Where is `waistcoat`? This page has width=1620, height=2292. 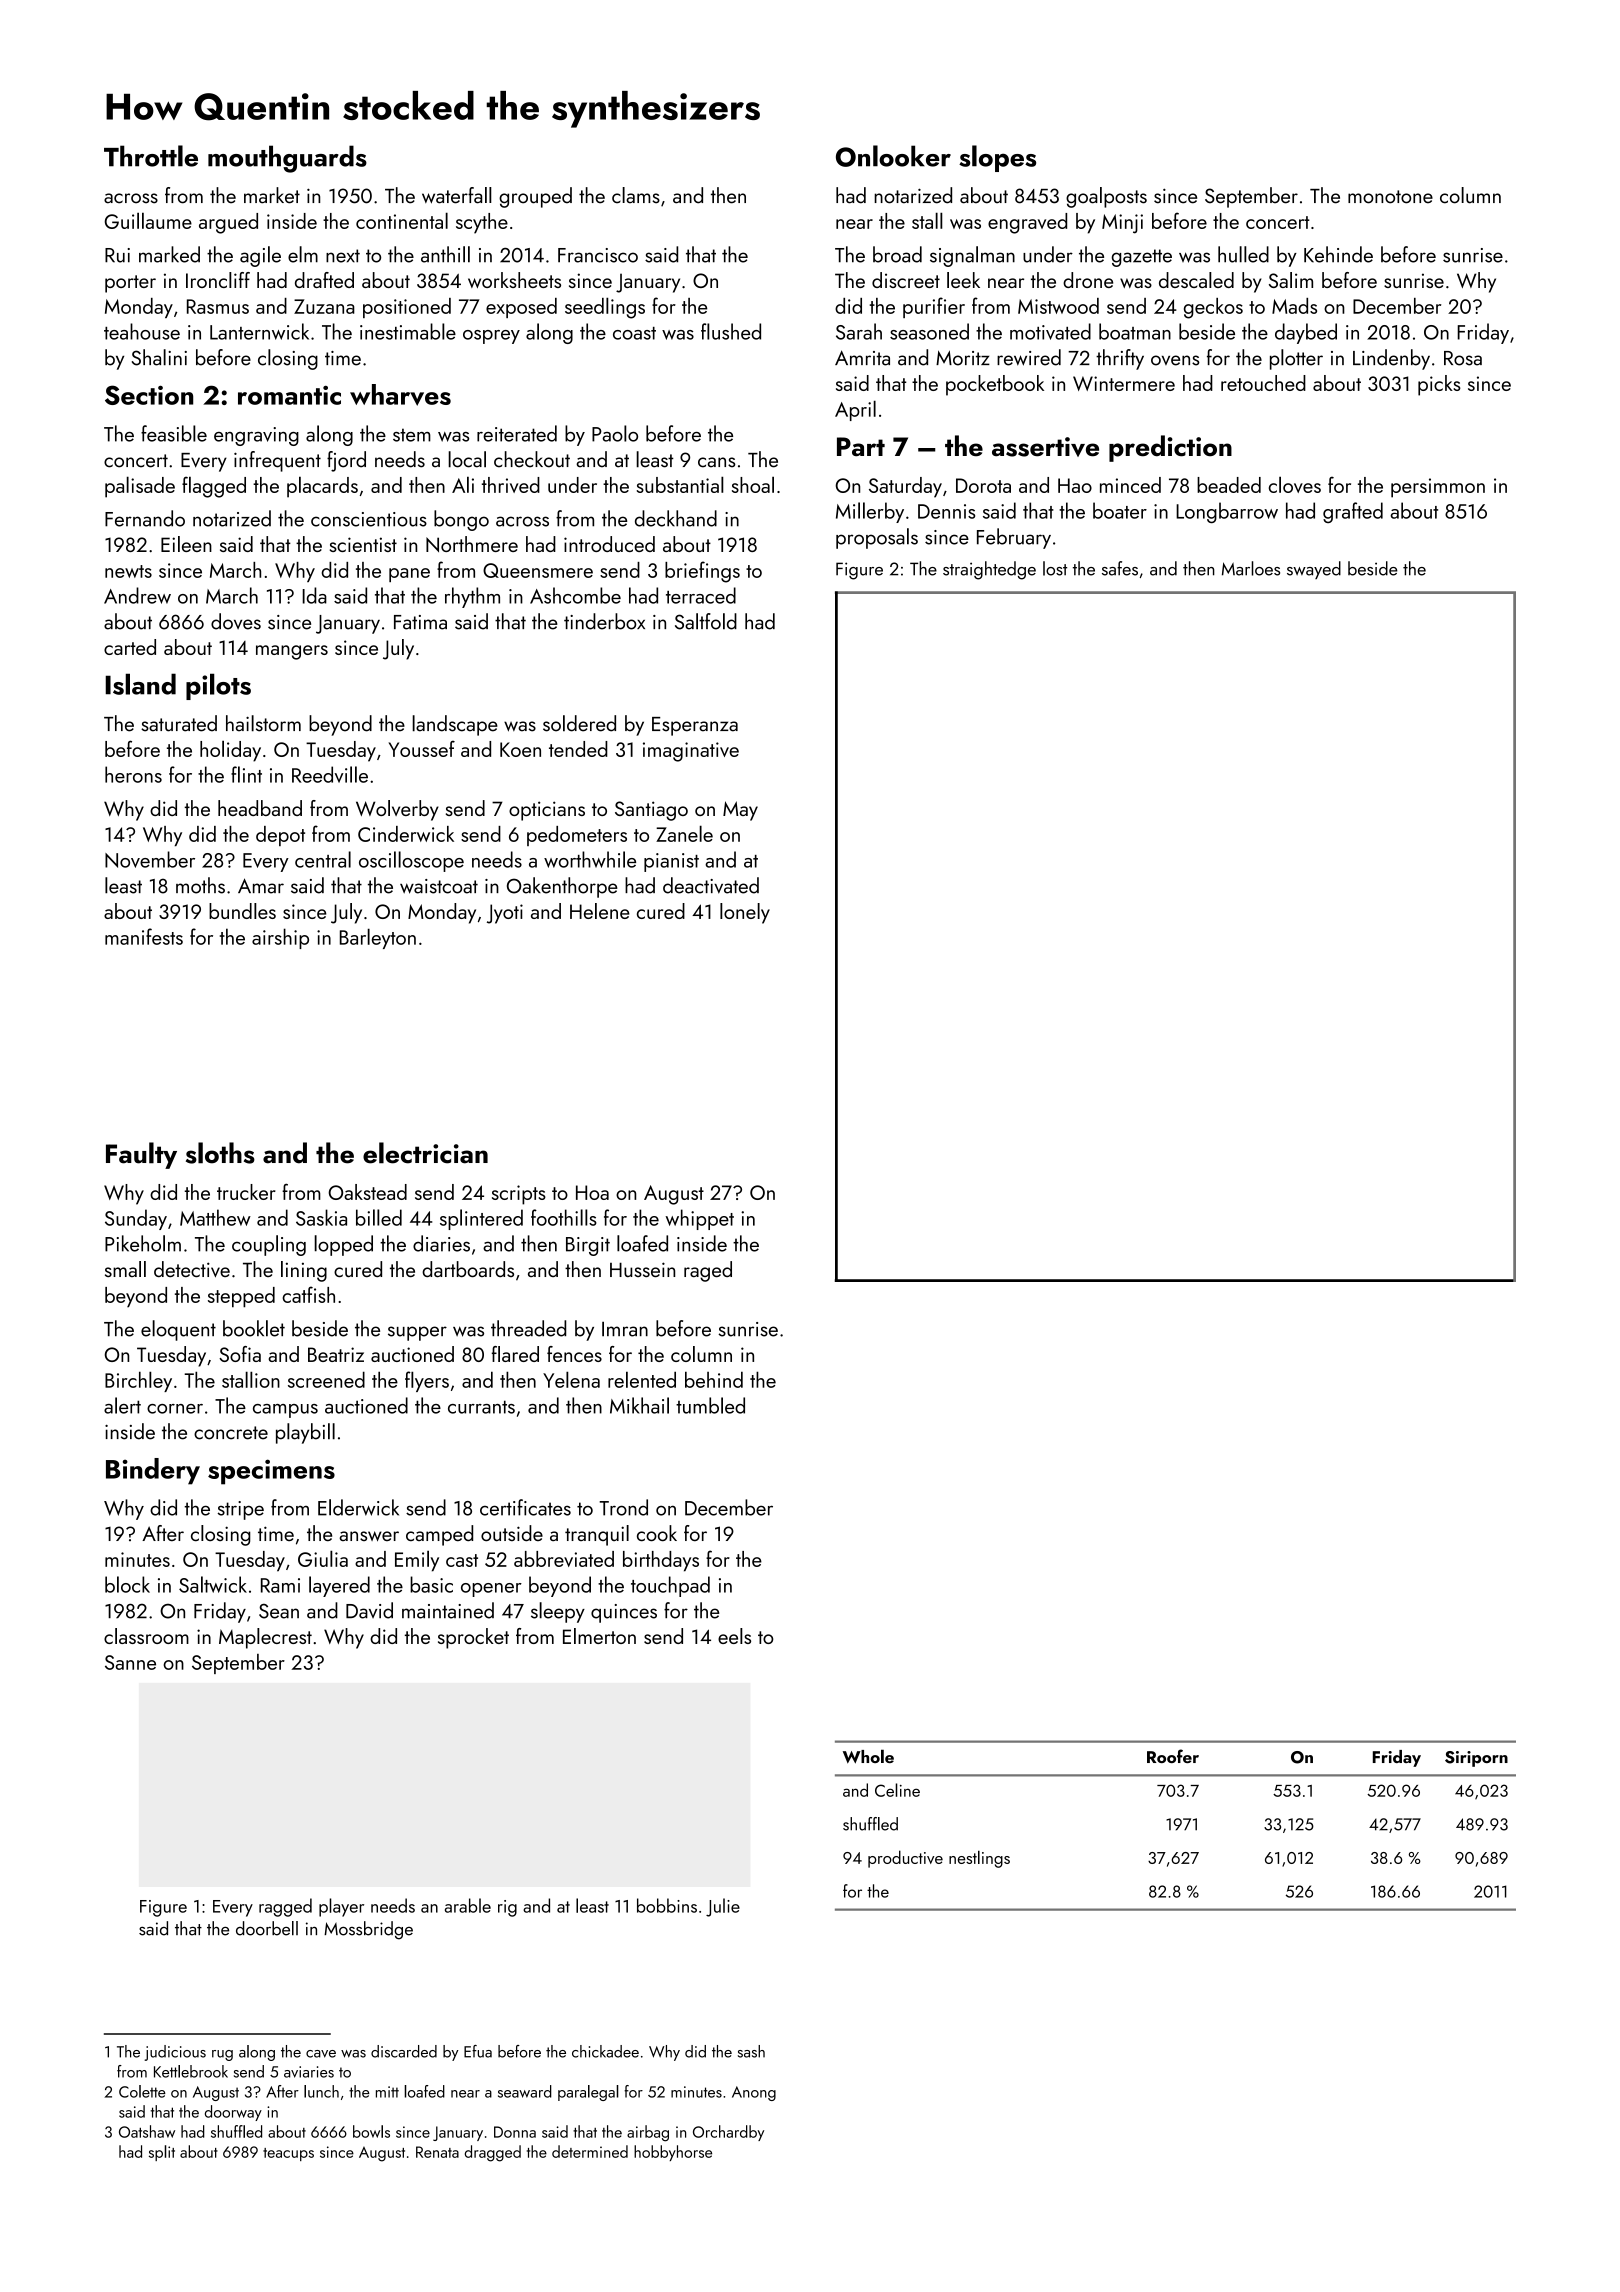 waistcoat is located at coordinates (439, 886).
